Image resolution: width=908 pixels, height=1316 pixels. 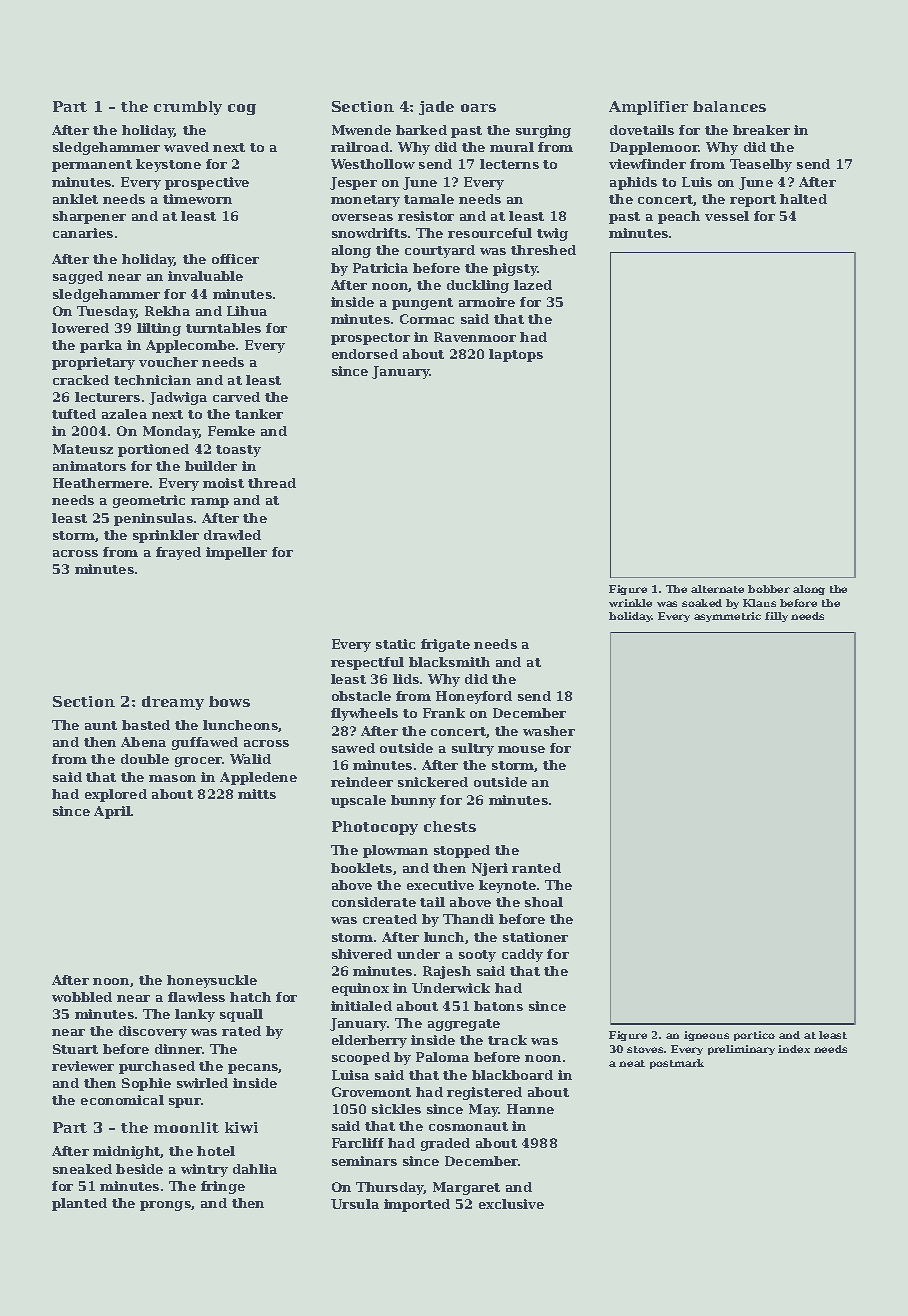 I want to click on oars, so click(x=478, y=108).
